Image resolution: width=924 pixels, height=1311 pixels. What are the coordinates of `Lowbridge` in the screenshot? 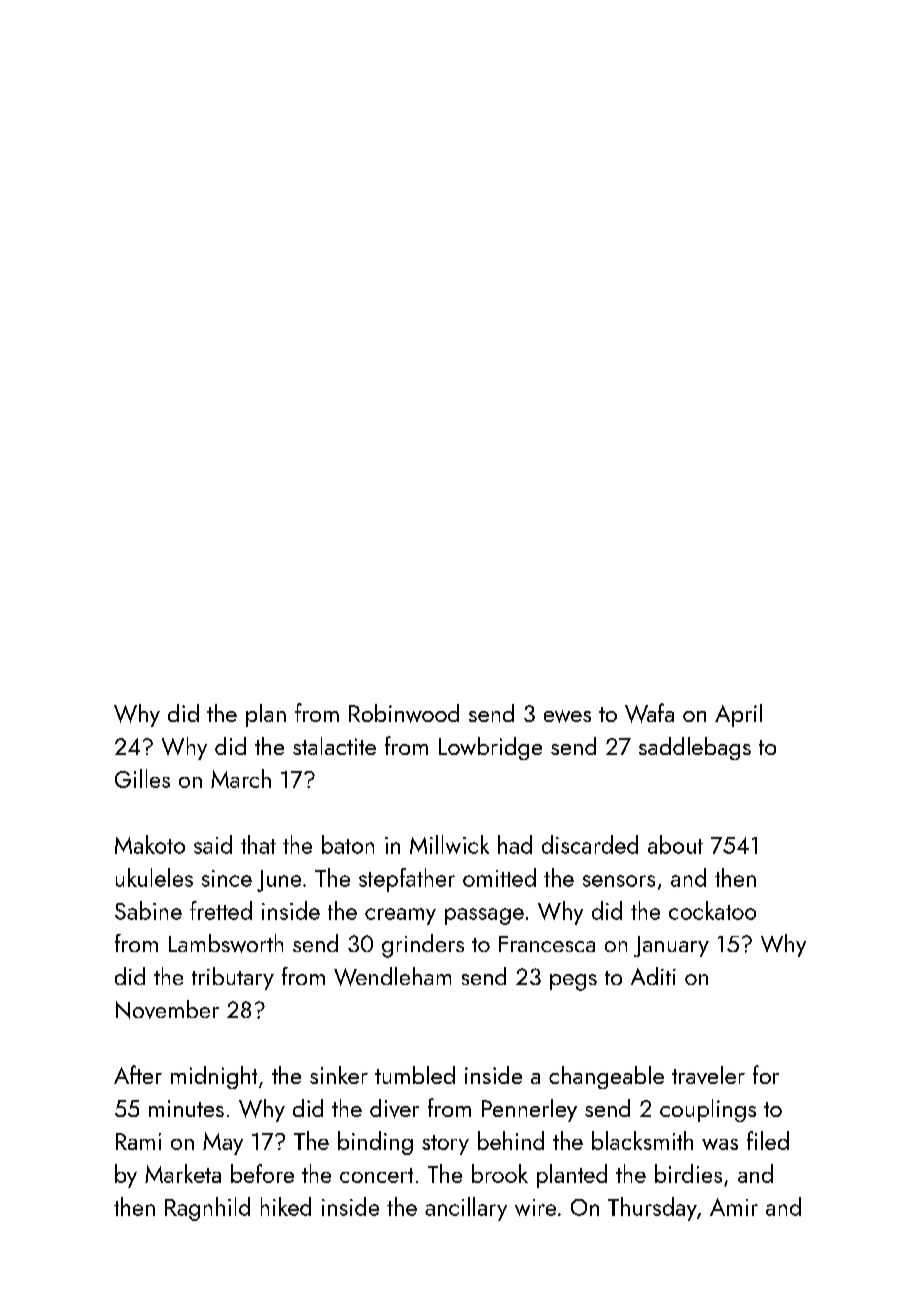 It's located at (490, 748).
